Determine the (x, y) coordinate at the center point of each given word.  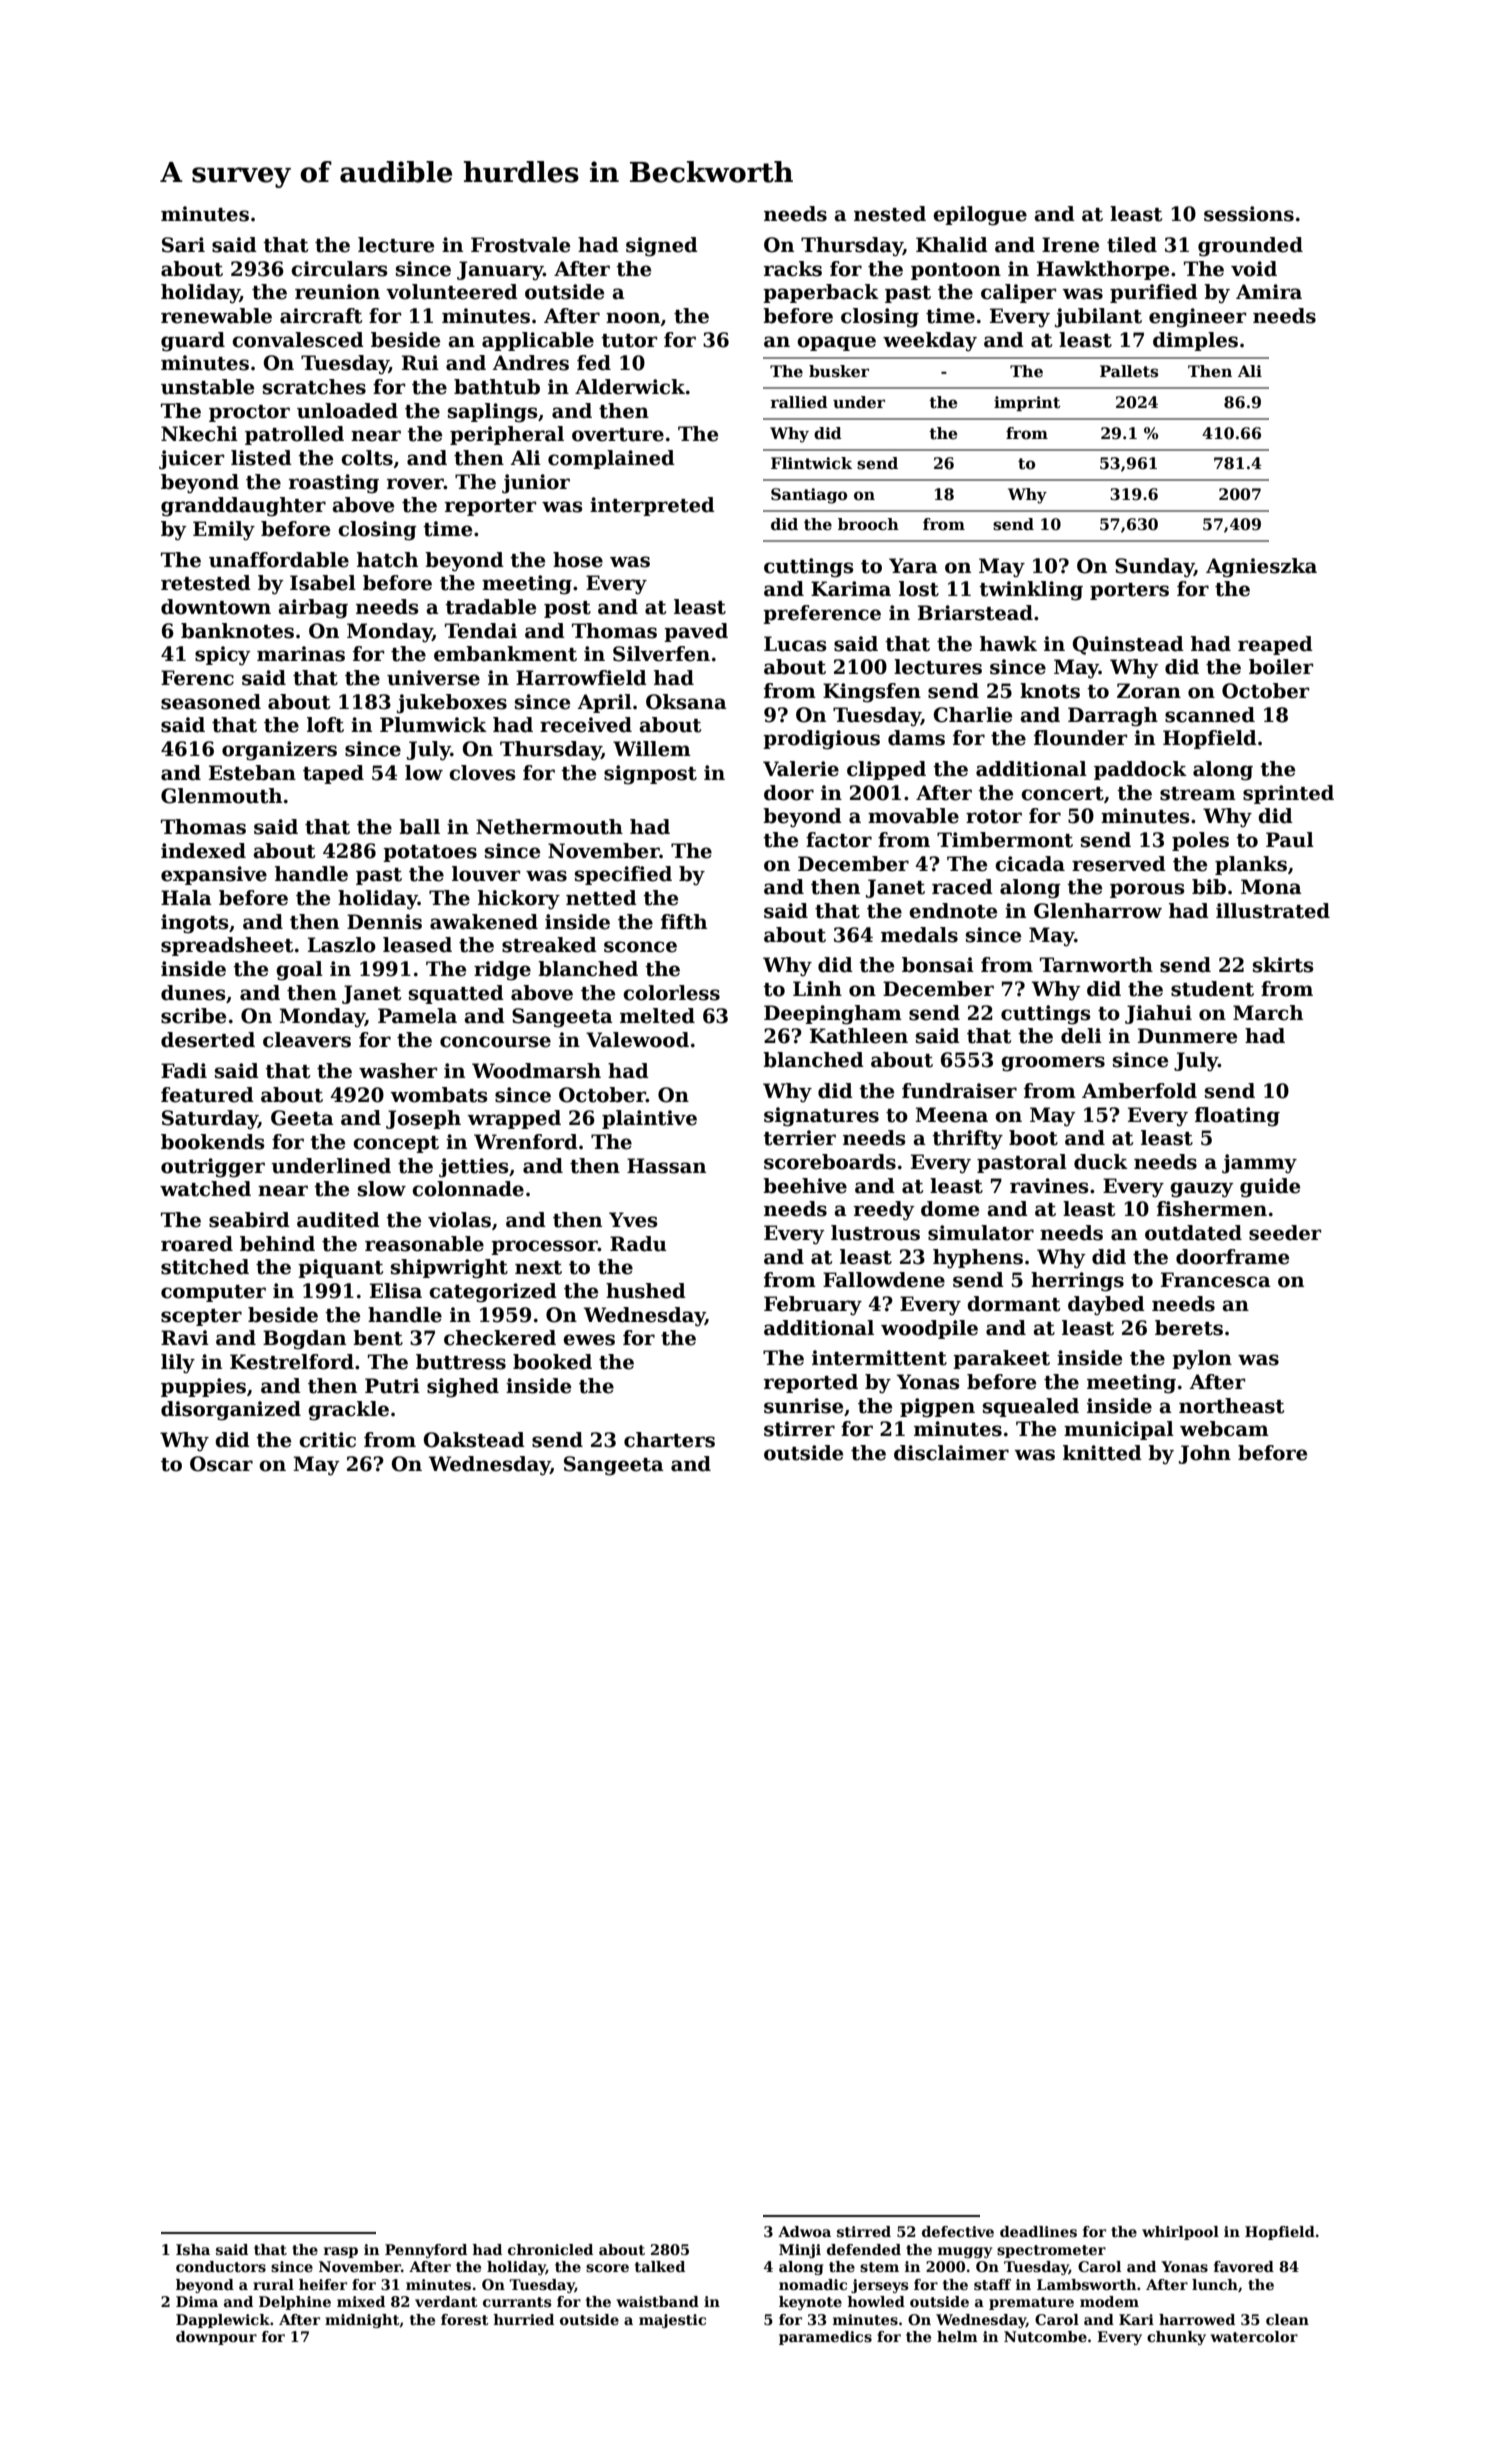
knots (1050, 691)
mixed (361, 2301)
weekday (930, 342)
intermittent (879, 1358)
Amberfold (1139, 1091)
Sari (183, 245)
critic (327, 1440)
